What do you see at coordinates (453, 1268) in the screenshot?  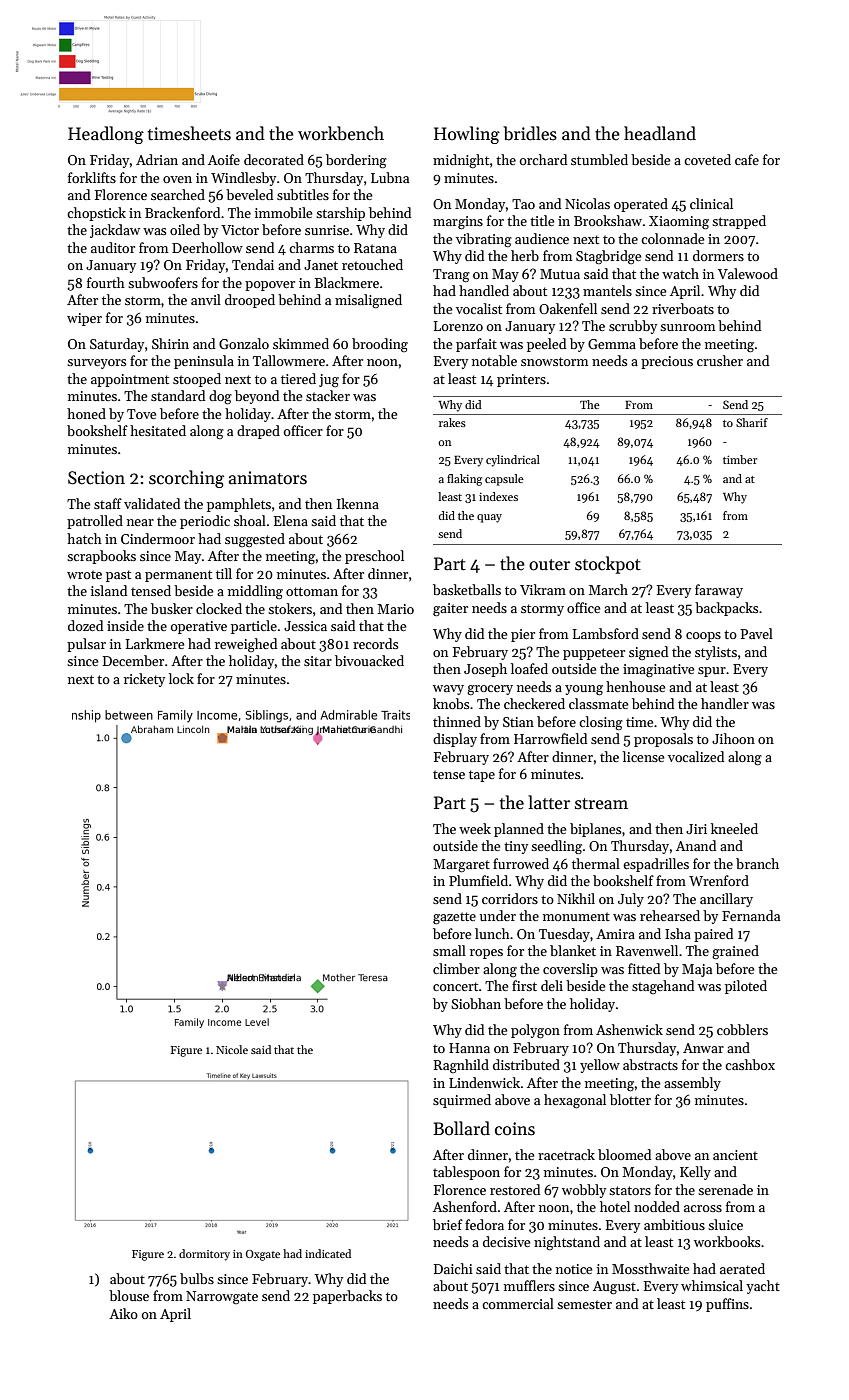 I see `Daichi` at bounding box center [453, 1268].
